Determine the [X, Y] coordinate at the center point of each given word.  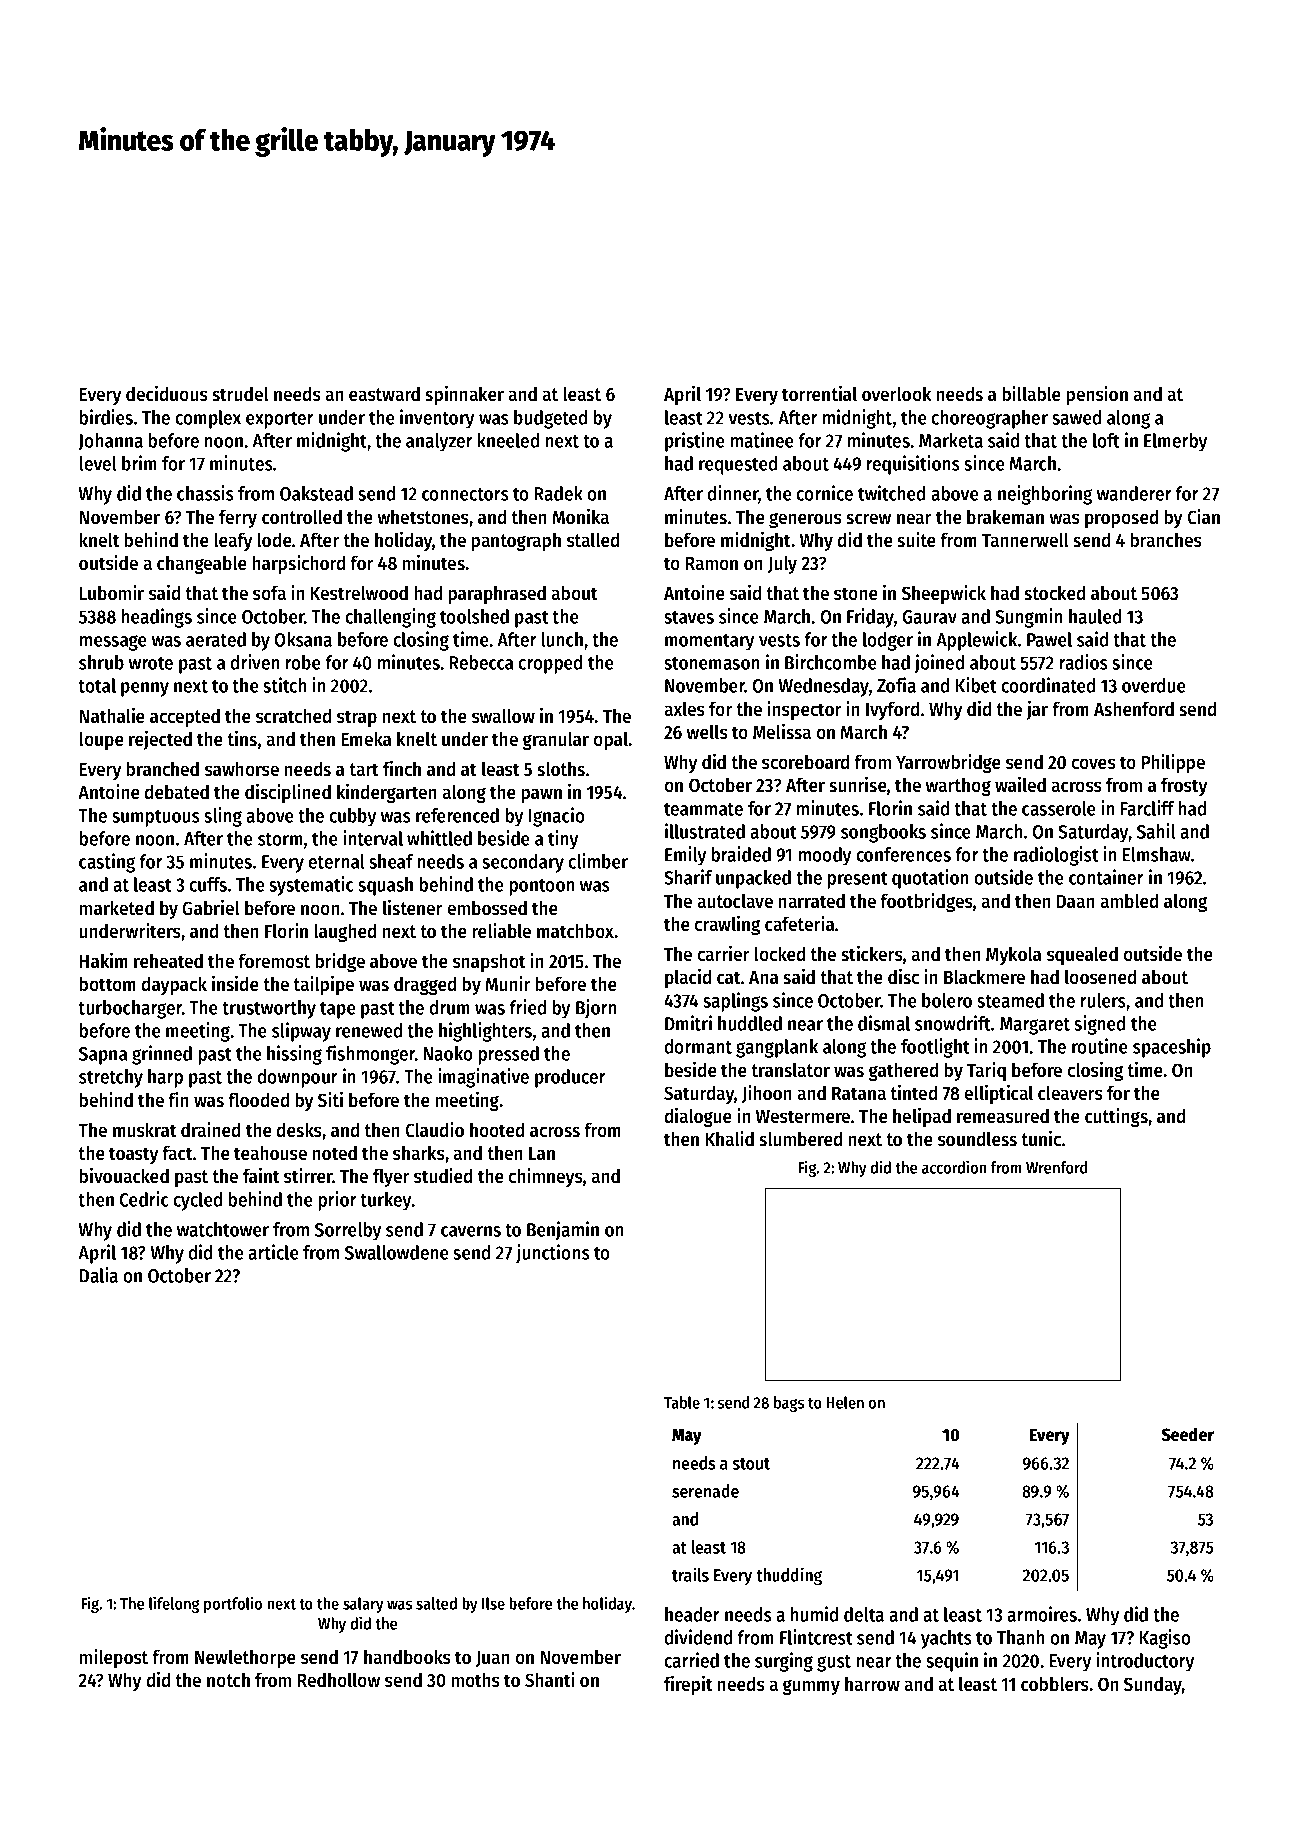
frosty [1184, 786]
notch [228, 1680]
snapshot [489, 962]
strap [357, 718]
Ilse [493, 1603]
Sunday [1153, 1685]
